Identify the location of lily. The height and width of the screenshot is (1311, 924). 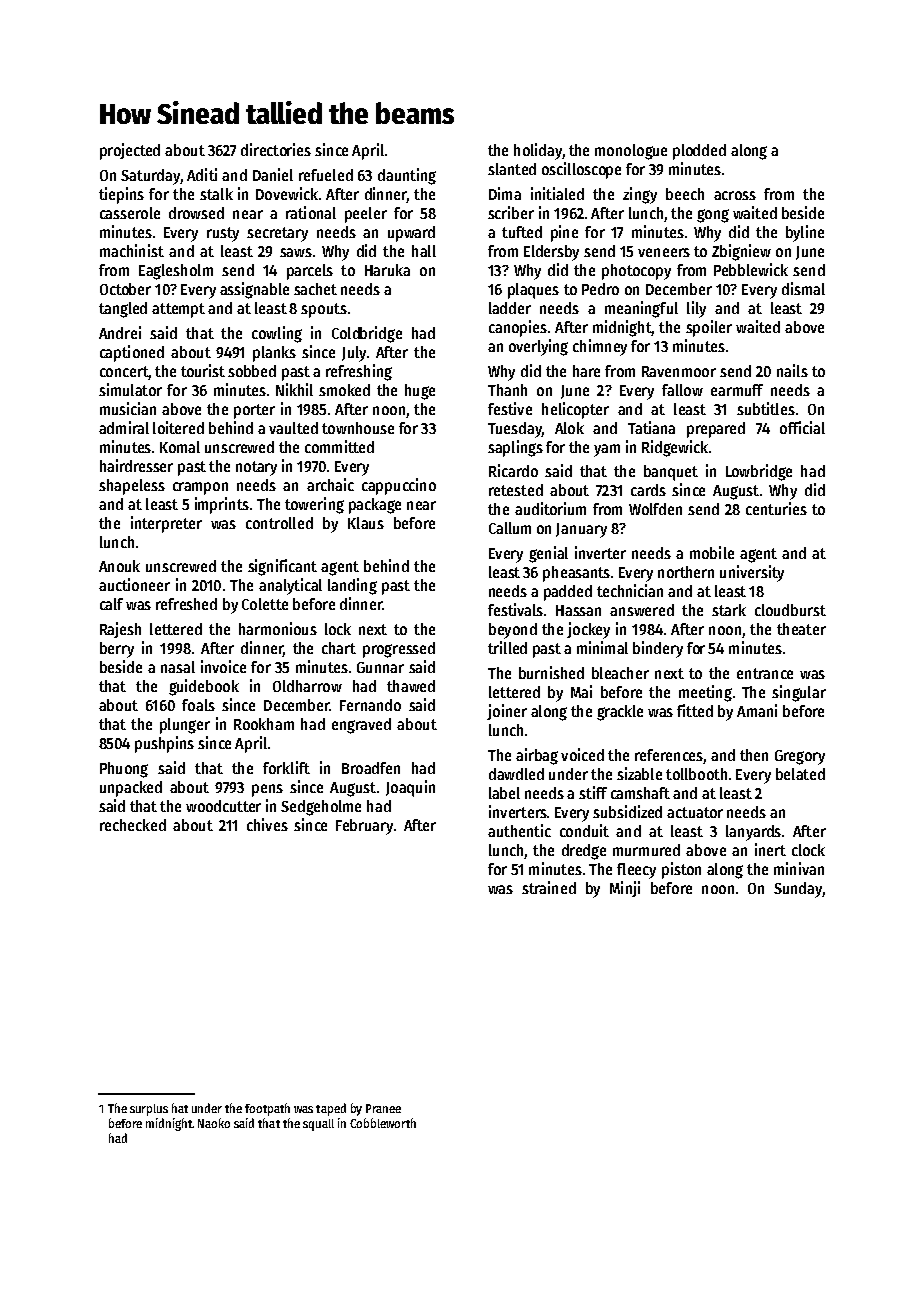
(696, 309).
